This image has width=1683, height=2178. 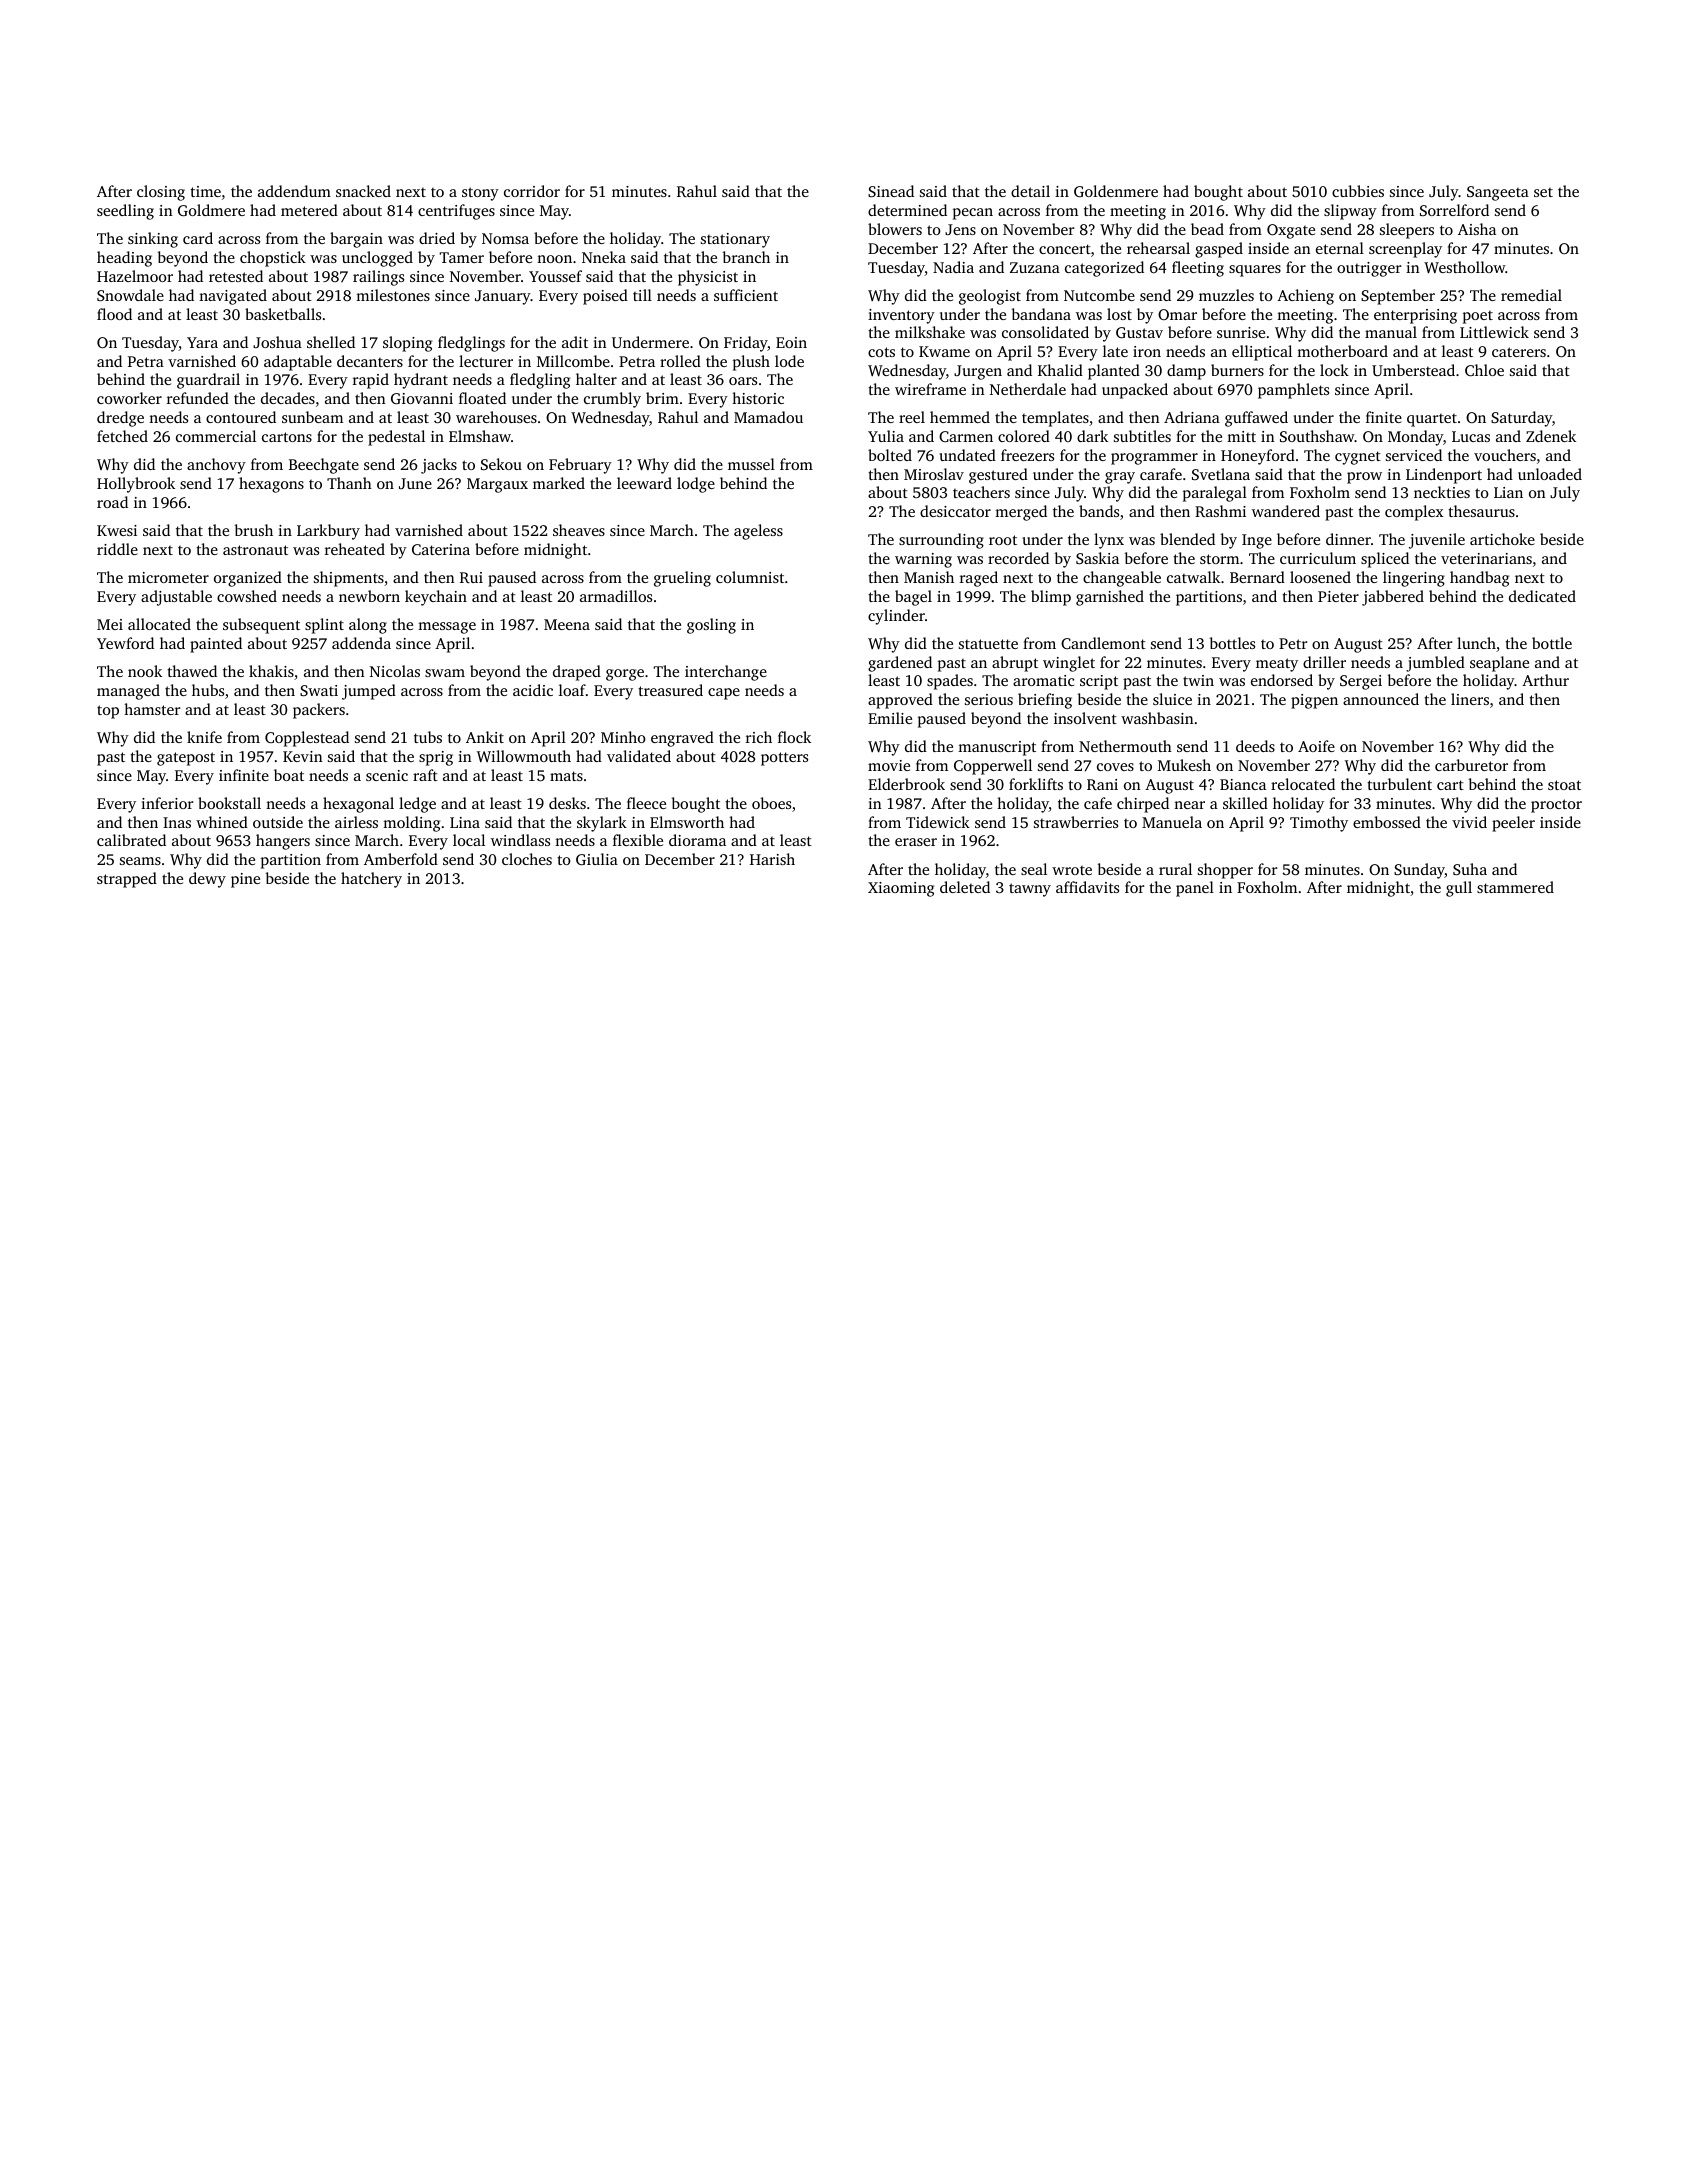 What do you see at coordinates (979, 579) in the image?
I see `raged` at bounding box center [979, 579].
